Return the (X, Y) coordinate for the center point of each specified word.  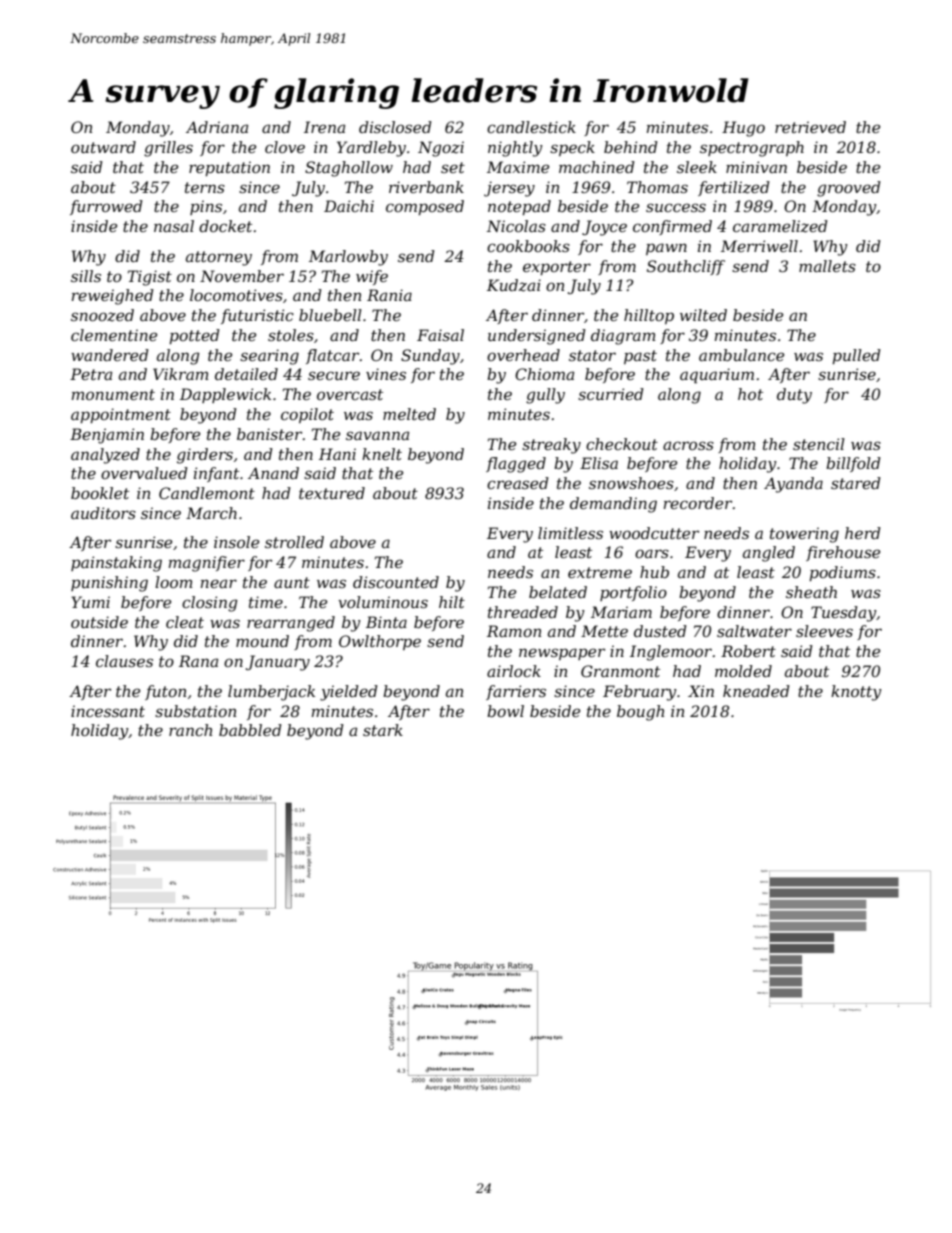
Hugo (743, 129)
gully (545, 396)
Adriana (217, 127)
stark (383, 730)
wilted (703, 315)
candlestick (531, 127)
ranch (190, 730)
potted (194, 336)
